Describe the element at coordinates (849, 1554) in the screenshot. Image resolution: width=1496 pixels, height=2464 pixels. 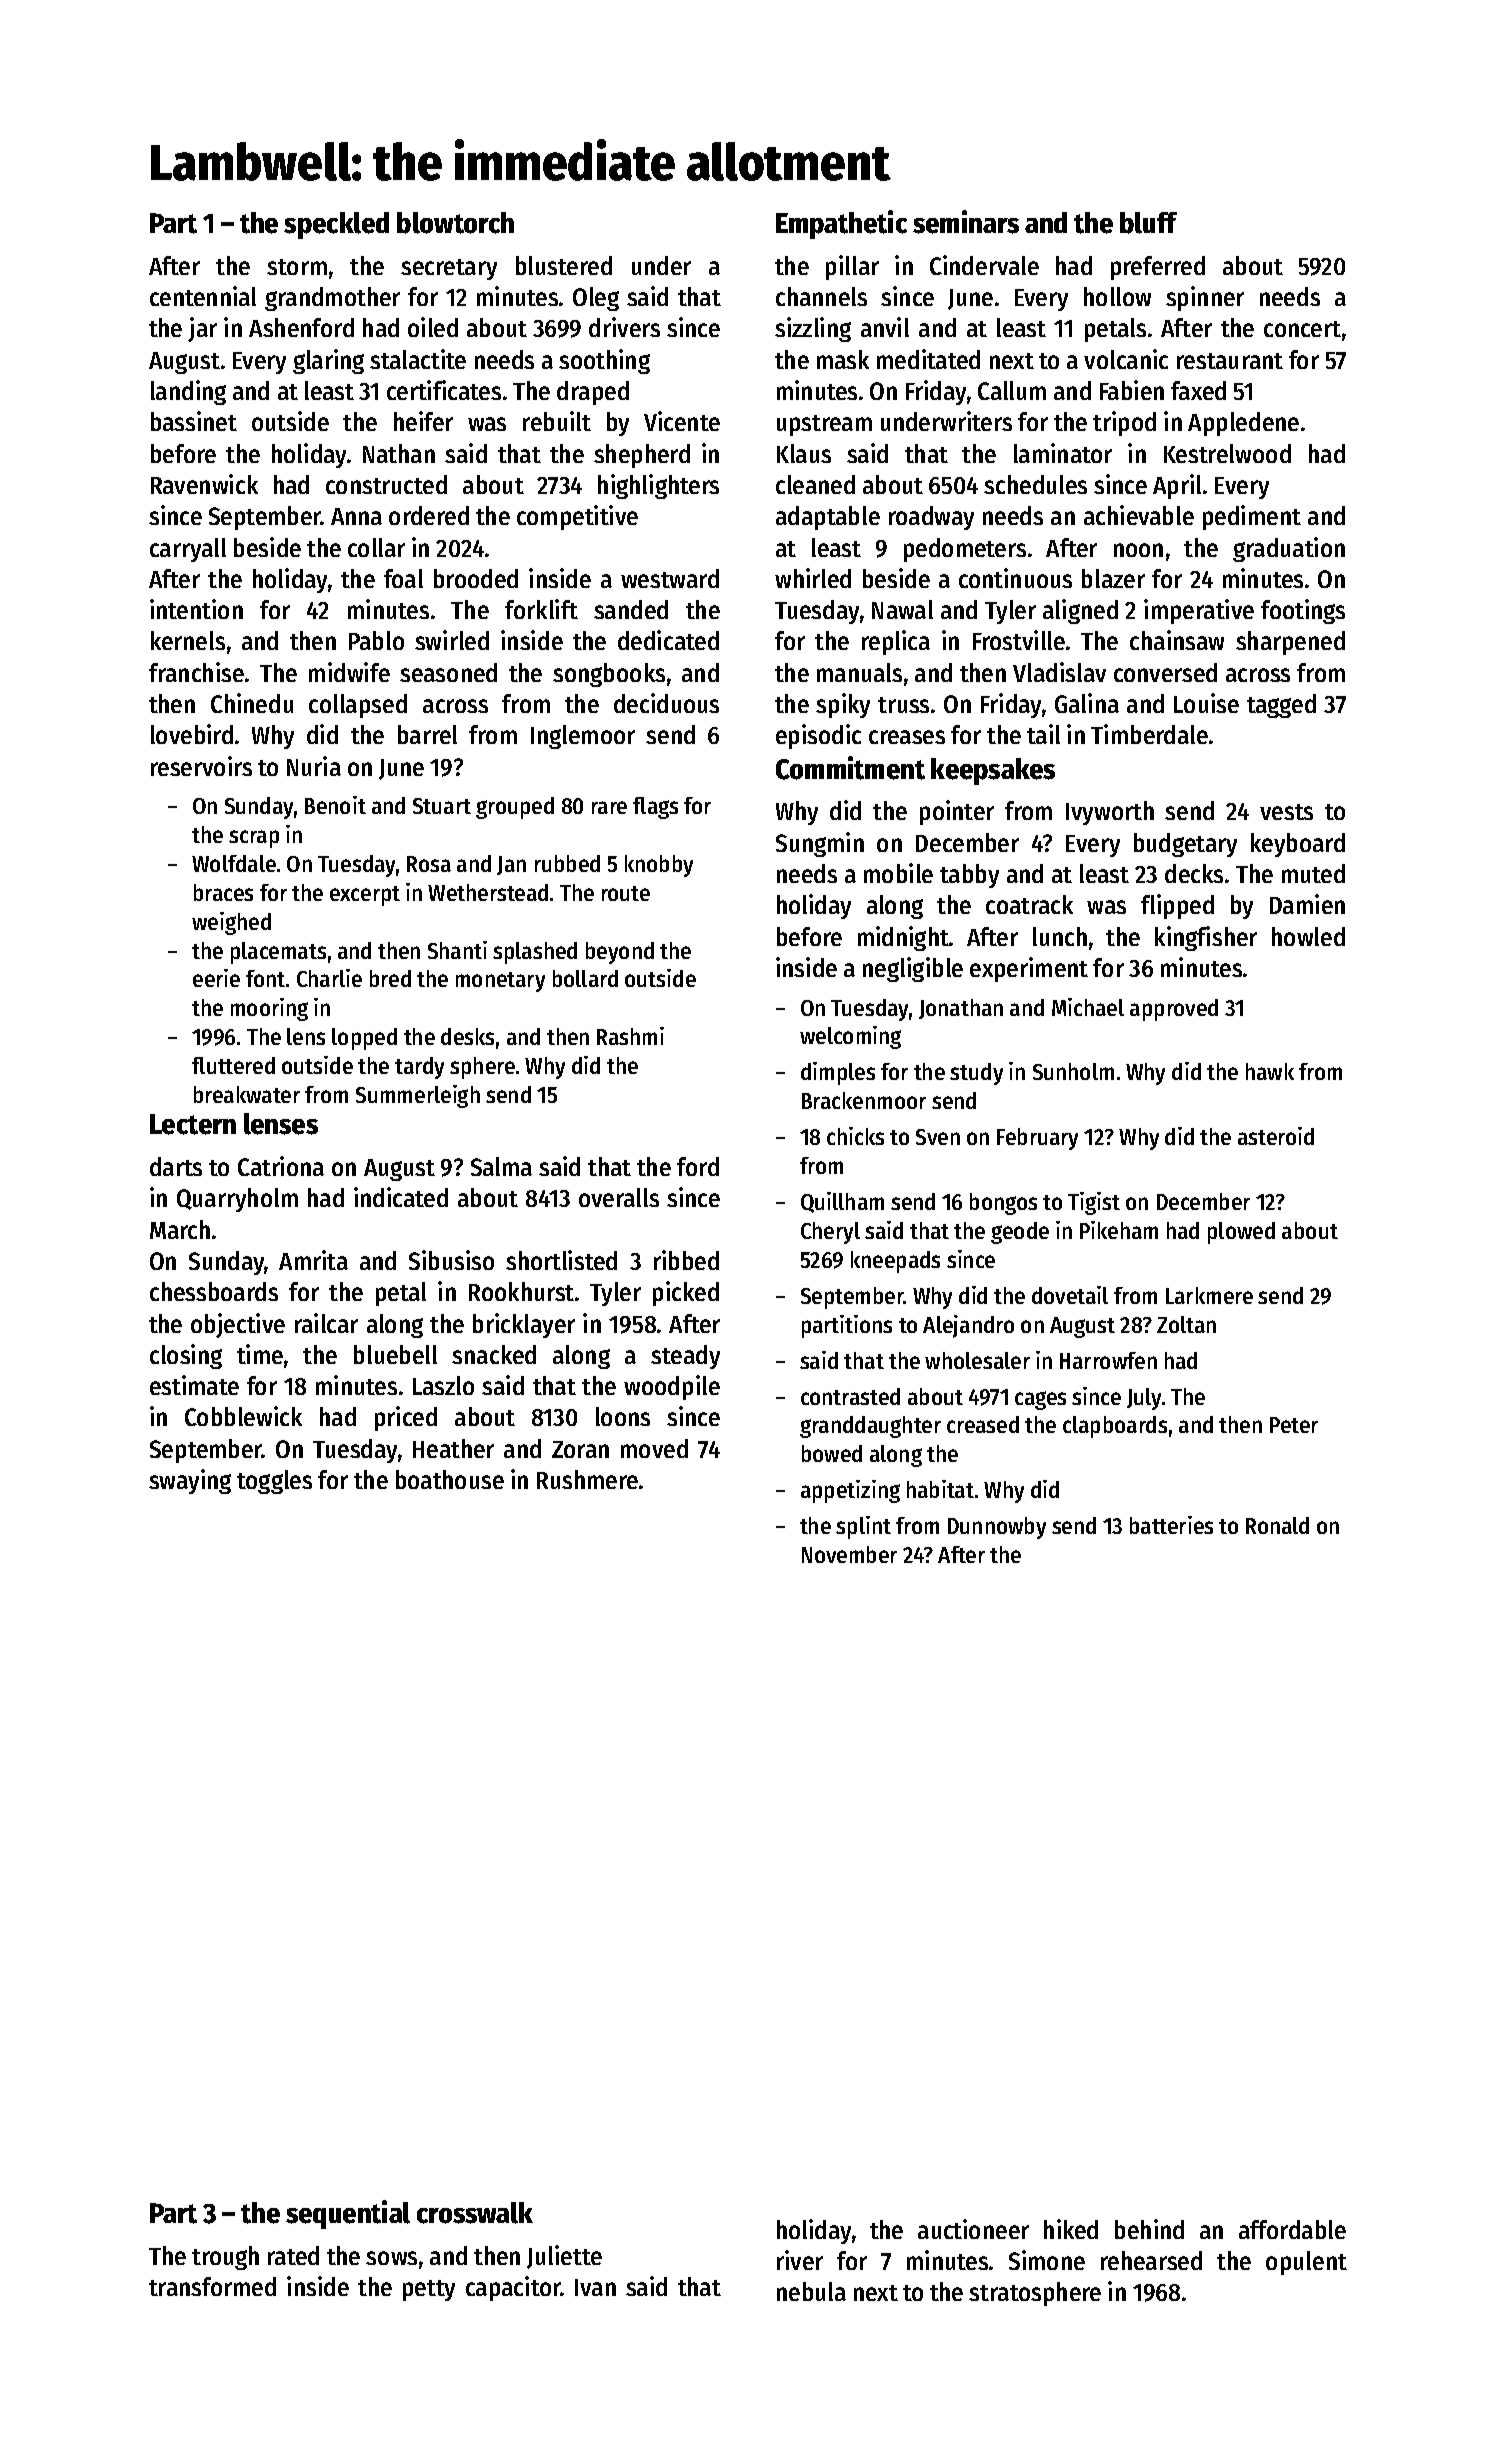
I see `November` at that location.
